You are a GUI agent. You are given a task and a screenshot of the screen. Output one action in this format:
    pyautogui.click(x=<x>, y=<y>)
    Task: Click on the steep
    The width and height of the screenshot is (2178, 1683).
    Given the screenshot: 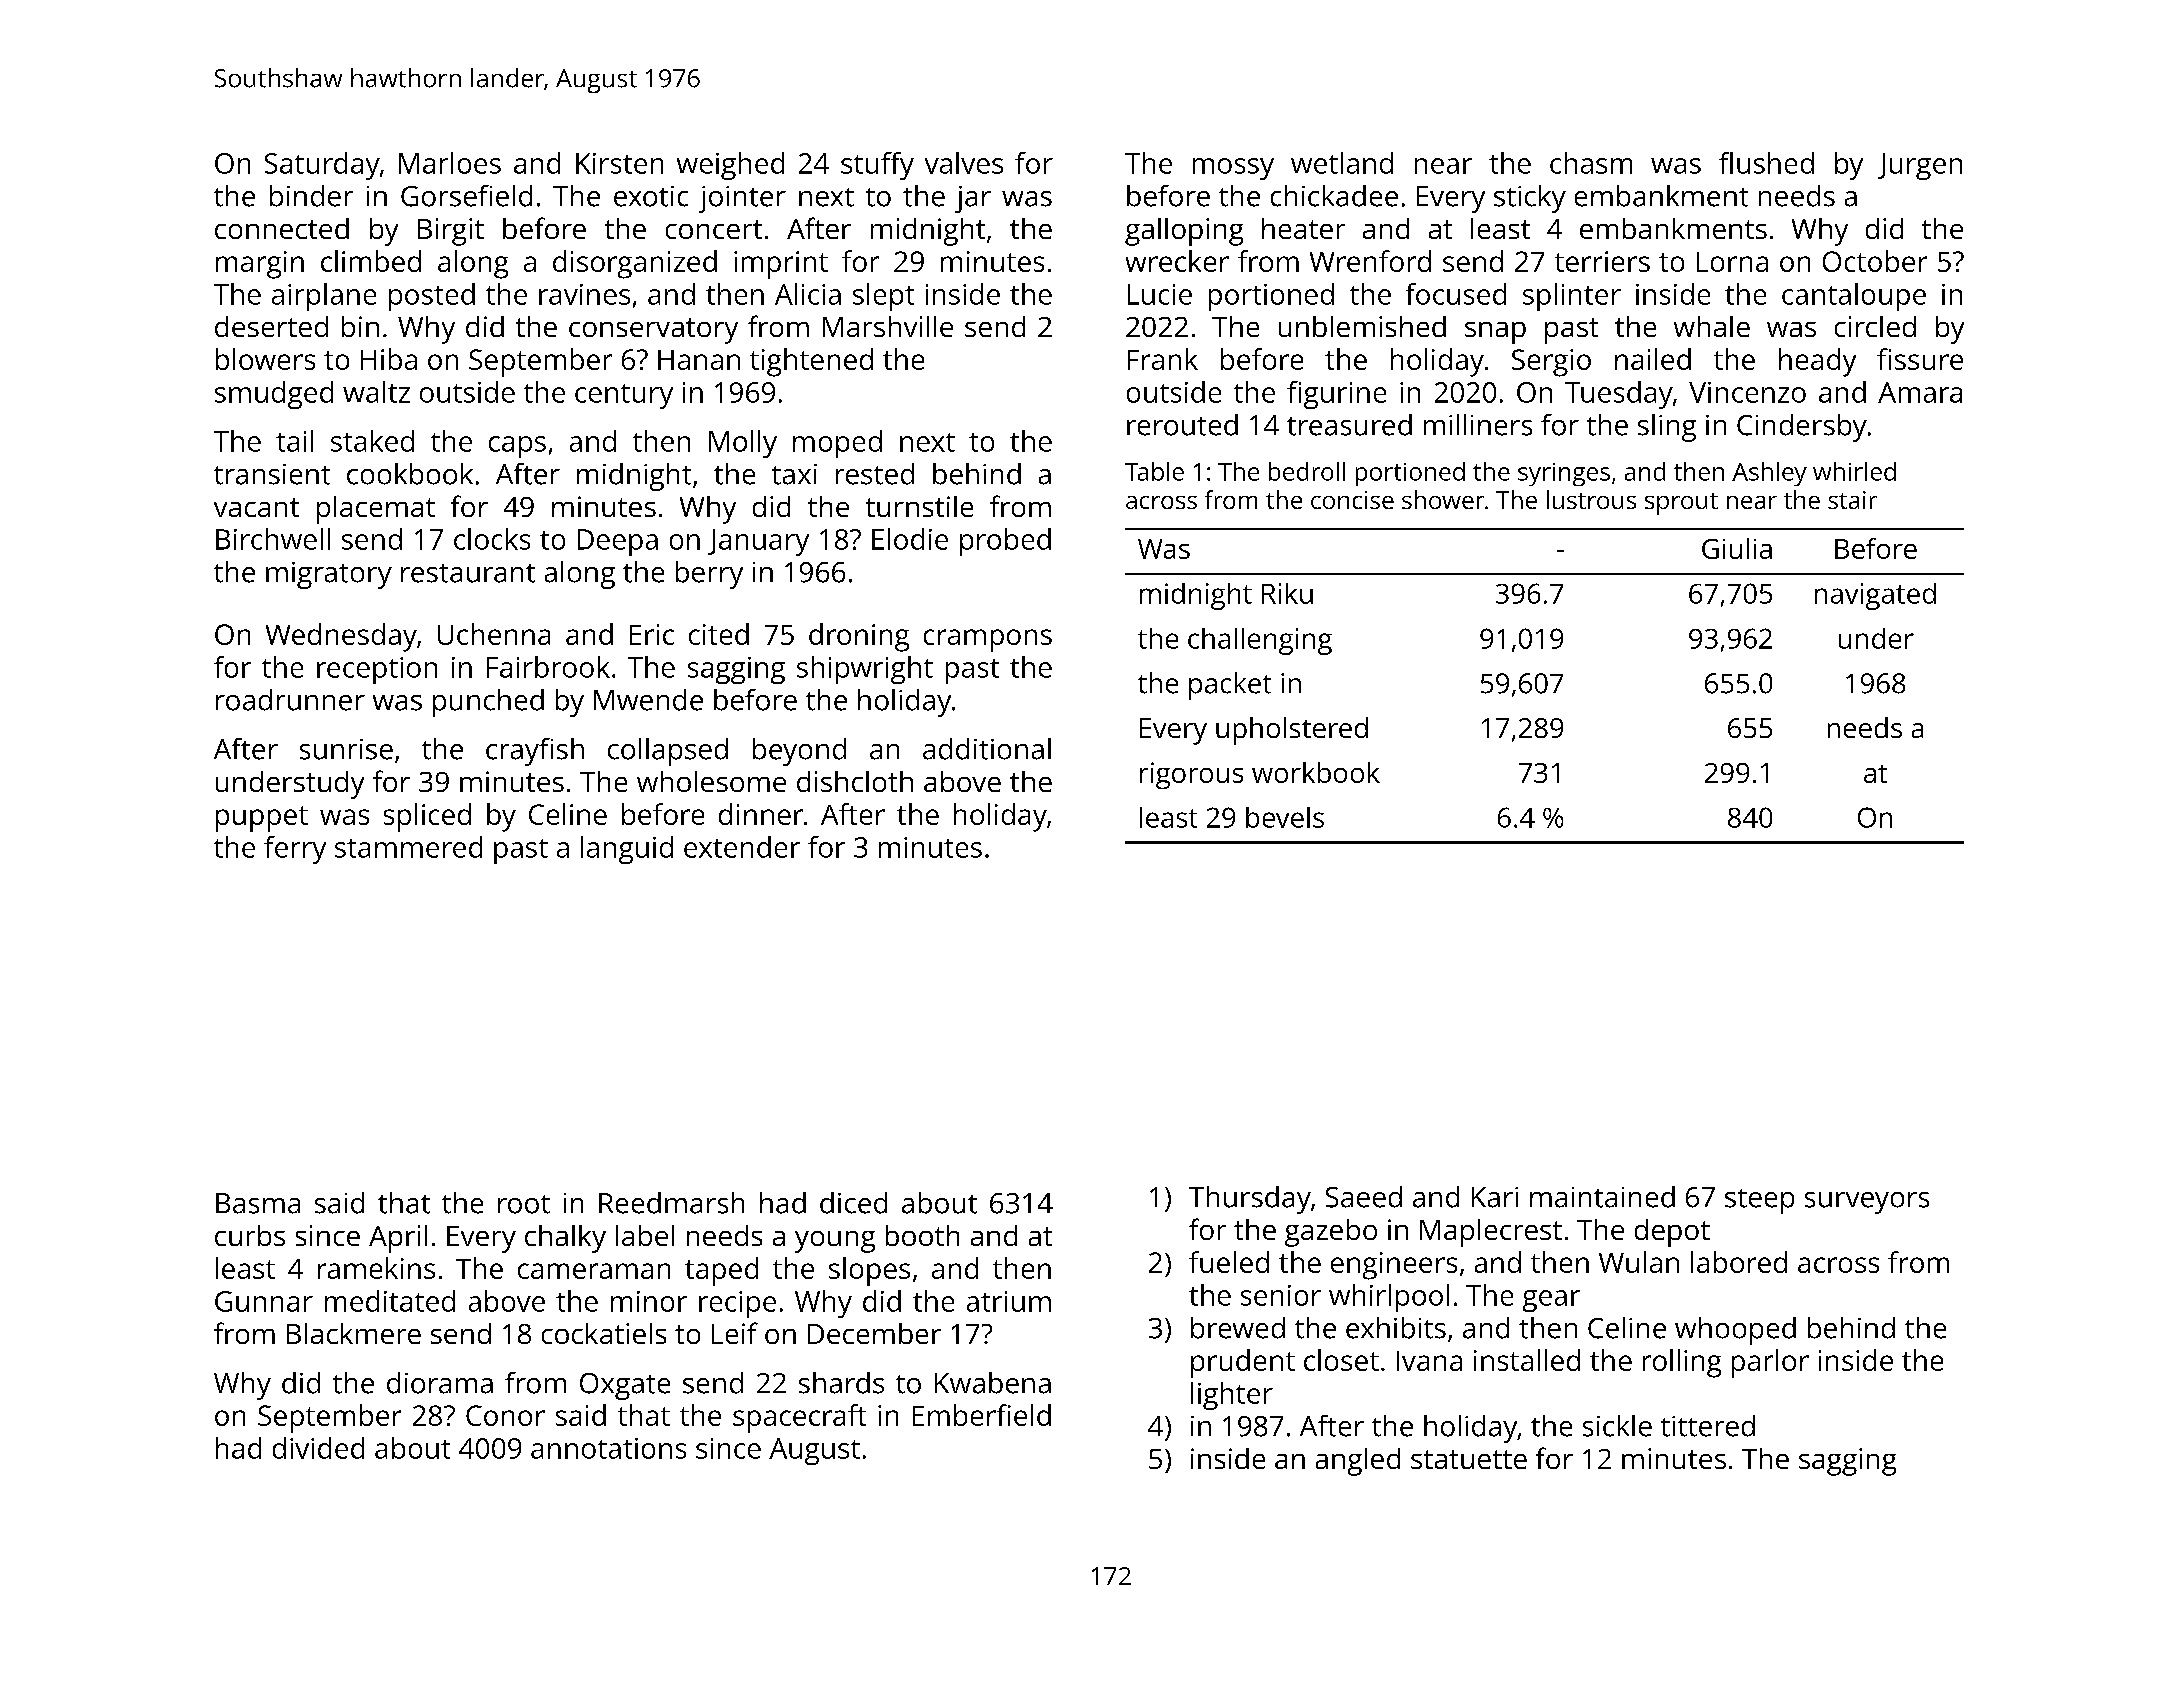 What is the action you would take?
    pyautogui.click(x=1759, y=1201)
